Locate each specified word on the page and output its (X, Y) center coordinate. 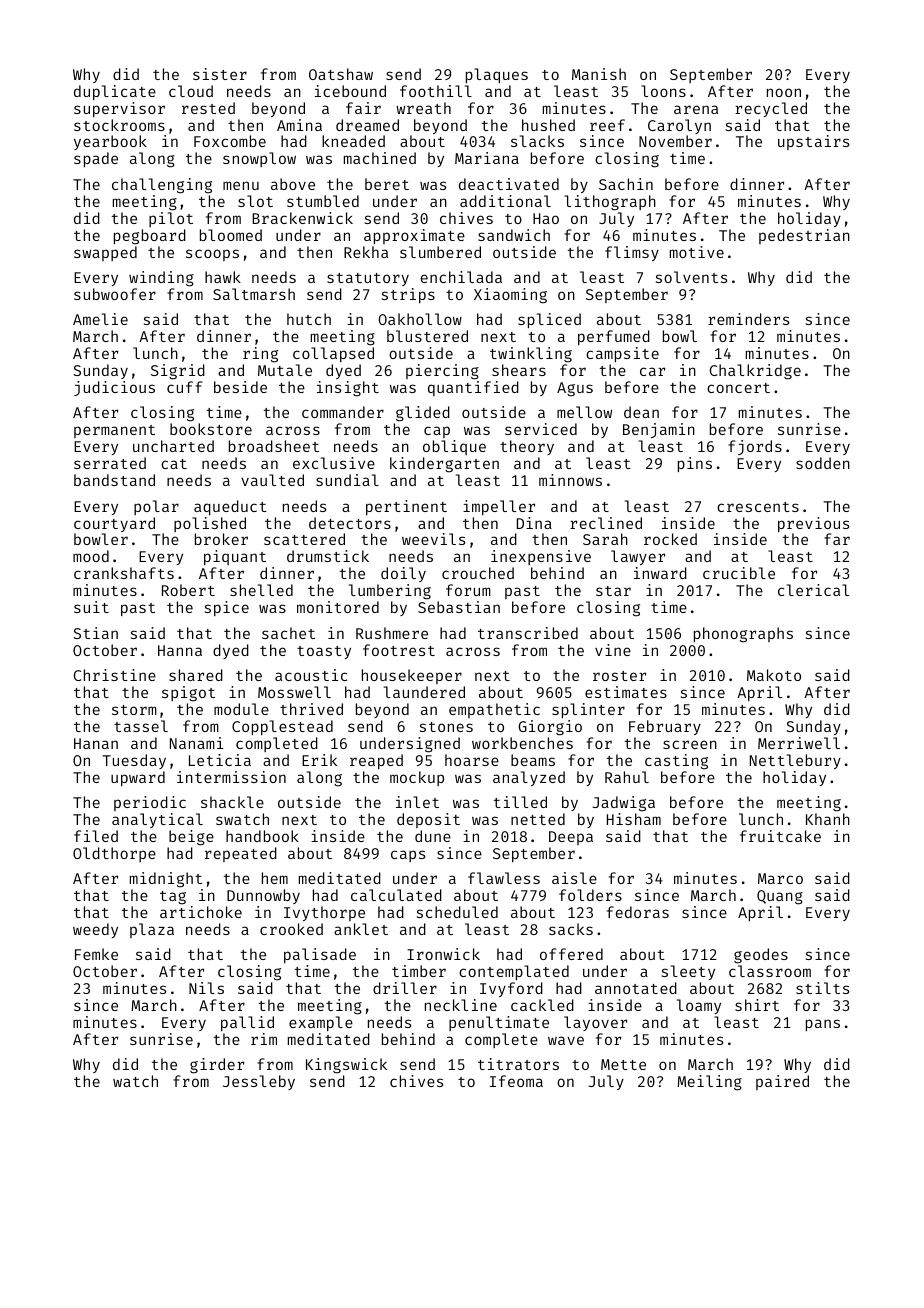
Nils (206, 988)
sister (220, 74)
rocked (670, 539)
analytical (157, 820)
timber (419, 971)
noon (784, 92)
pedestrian (804, 236)
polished (210, 524)
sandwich (514, 235)
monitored (338, 607)
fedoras (638, 912)
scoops (212, 255)
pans (823, 1025)
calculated (396, 895)
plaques (497, 75)
